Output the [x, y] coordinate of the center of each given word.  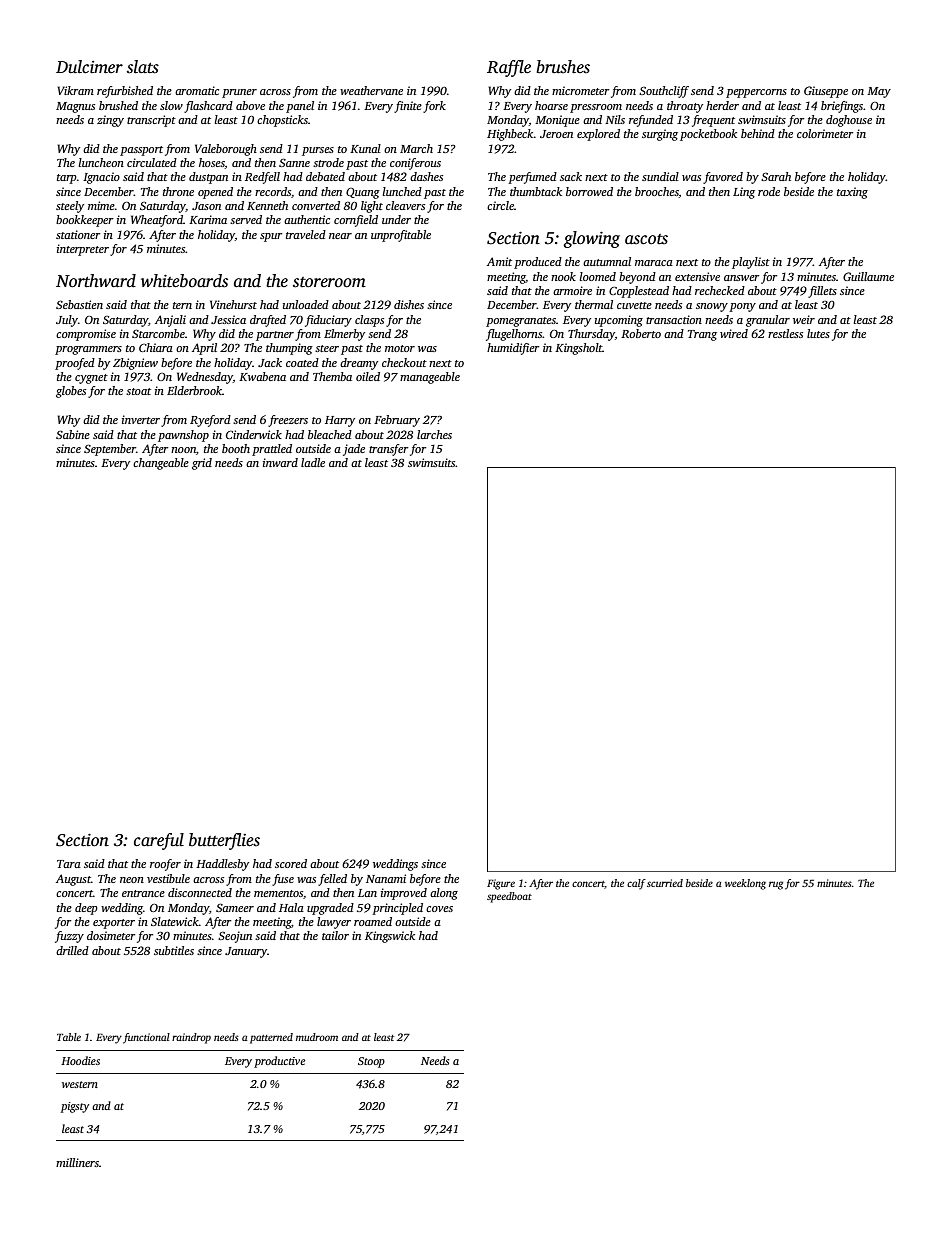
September [110, 450]
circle [500, 205]
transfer [389, 450]
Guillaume [868, 276]
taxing [852, 193]
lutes [818, 333]
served [246, 219]
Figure [501, 884]
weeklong [745, 884]
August [73, 880]
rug [776, 885]
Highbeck [510, 135]
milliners [77, 1162]
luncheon [101, 162]
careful [159, 841]
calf [636, 884]
